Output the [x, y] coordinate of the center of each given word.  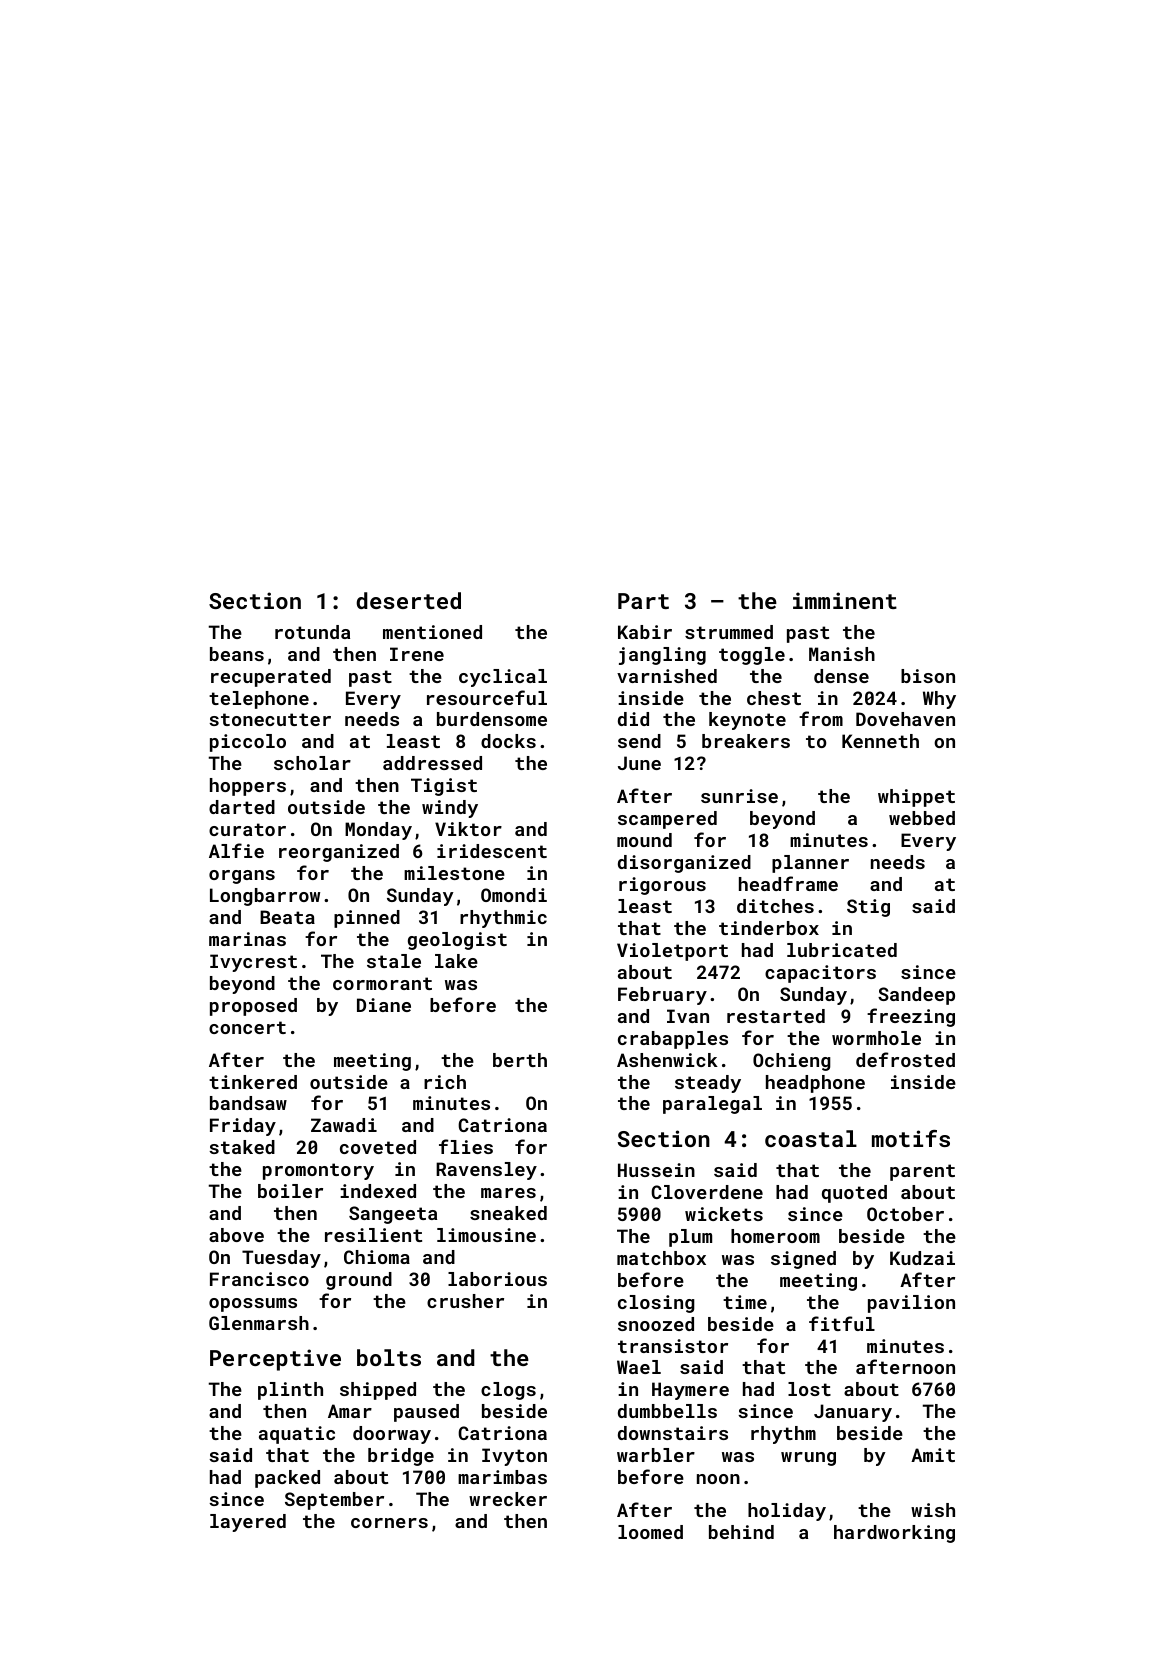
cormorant [382, 983]
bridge [401, 1457]
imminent [845, 600]
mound [644, 840]
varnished [667, 676]
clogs [508, 1391]
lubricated [842, 950]
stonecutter [270, 719]
